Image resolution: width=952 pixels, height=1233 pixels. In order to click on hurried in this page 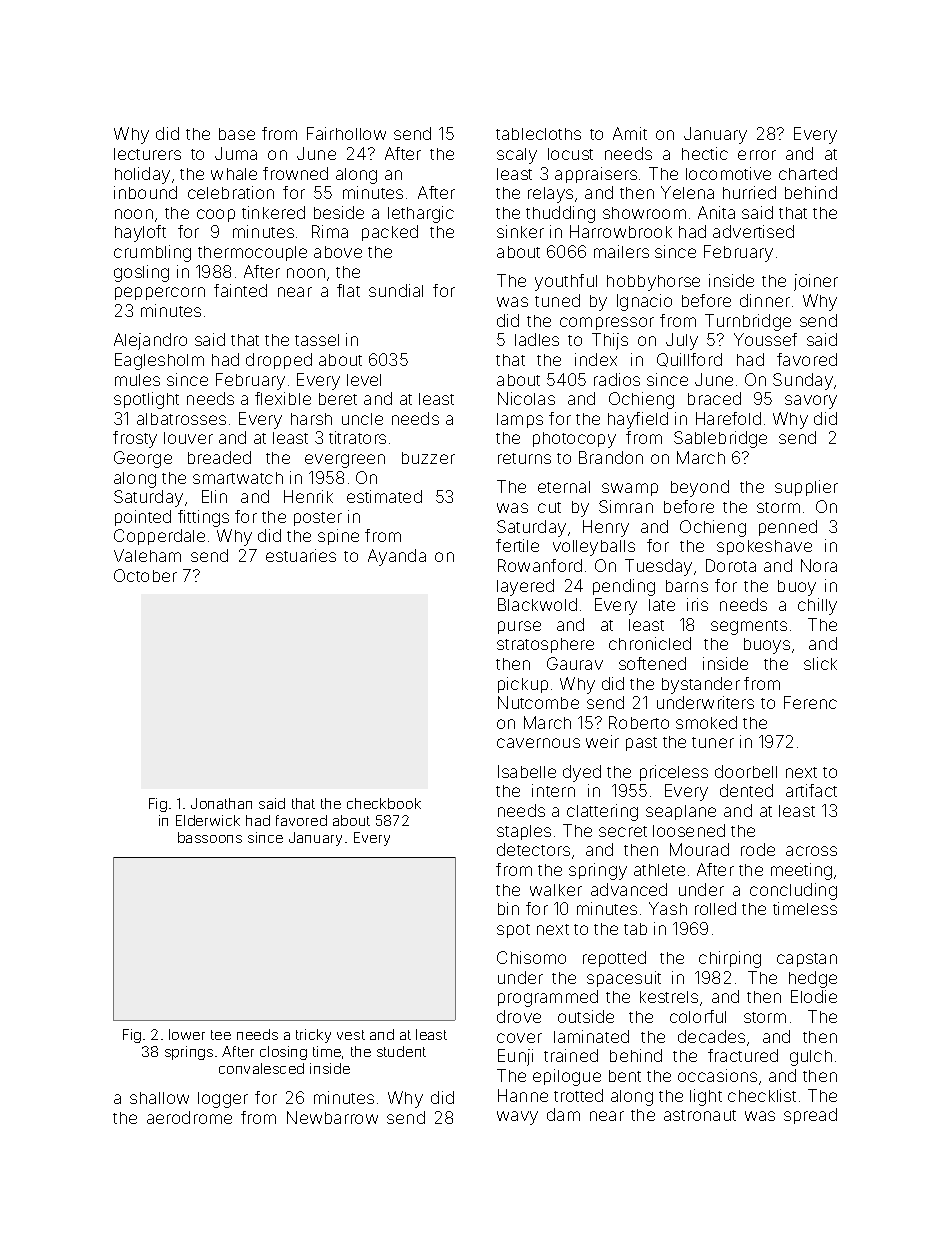, I will do `click(749, 192)`.
